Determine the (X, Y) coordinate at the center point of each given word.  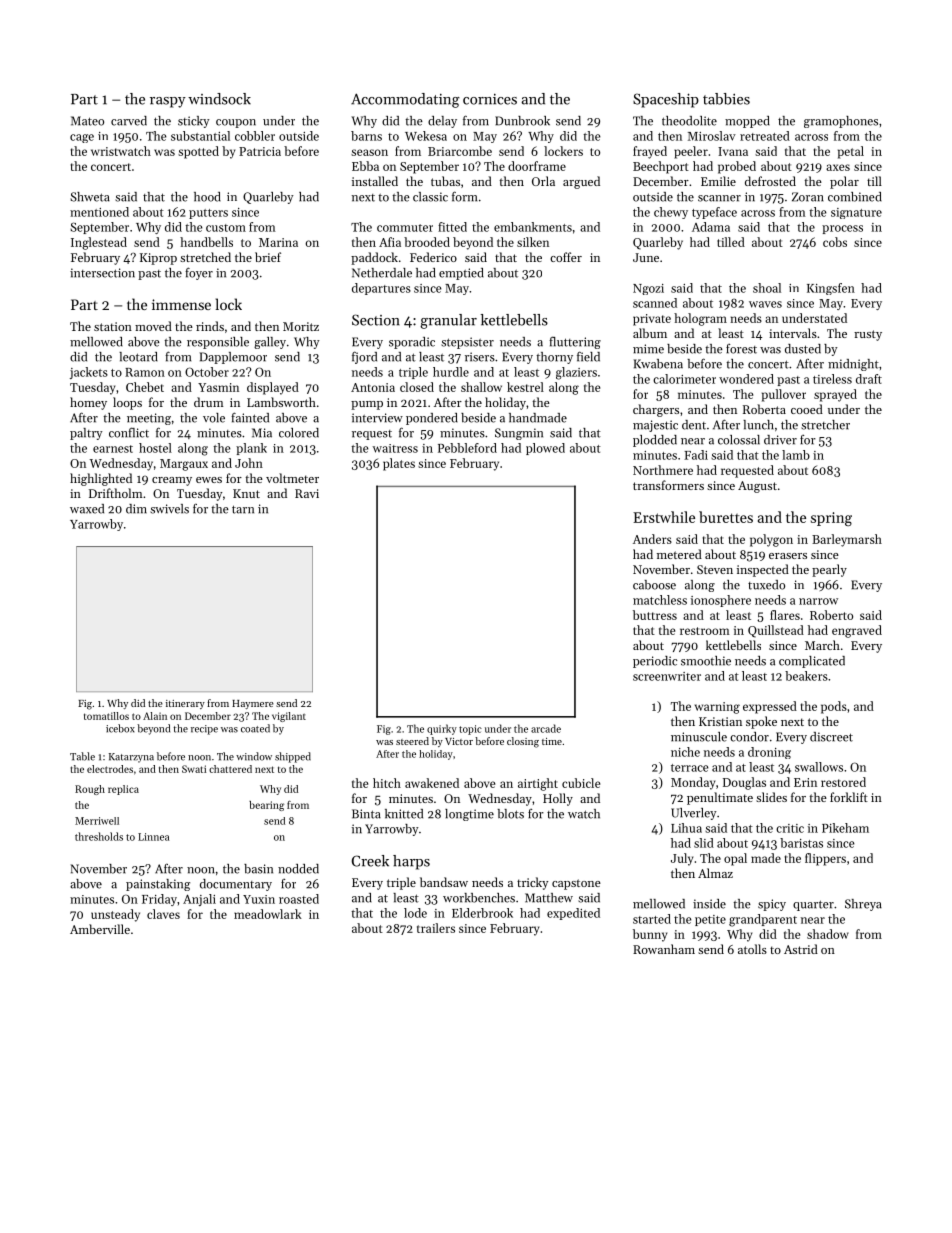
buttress (655, 615)
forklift (849, 797)
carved (129, 121)
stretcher (825, 425)
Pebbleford (467, 448)
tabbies (726, 99)
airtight (538, 784)
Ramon (145, 372)
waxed (87, 509)
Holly (558, 799)
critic (790, 828)
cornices (490, 99)
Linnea (153, 837)
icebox (120, 728)
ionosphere (721, 601)
